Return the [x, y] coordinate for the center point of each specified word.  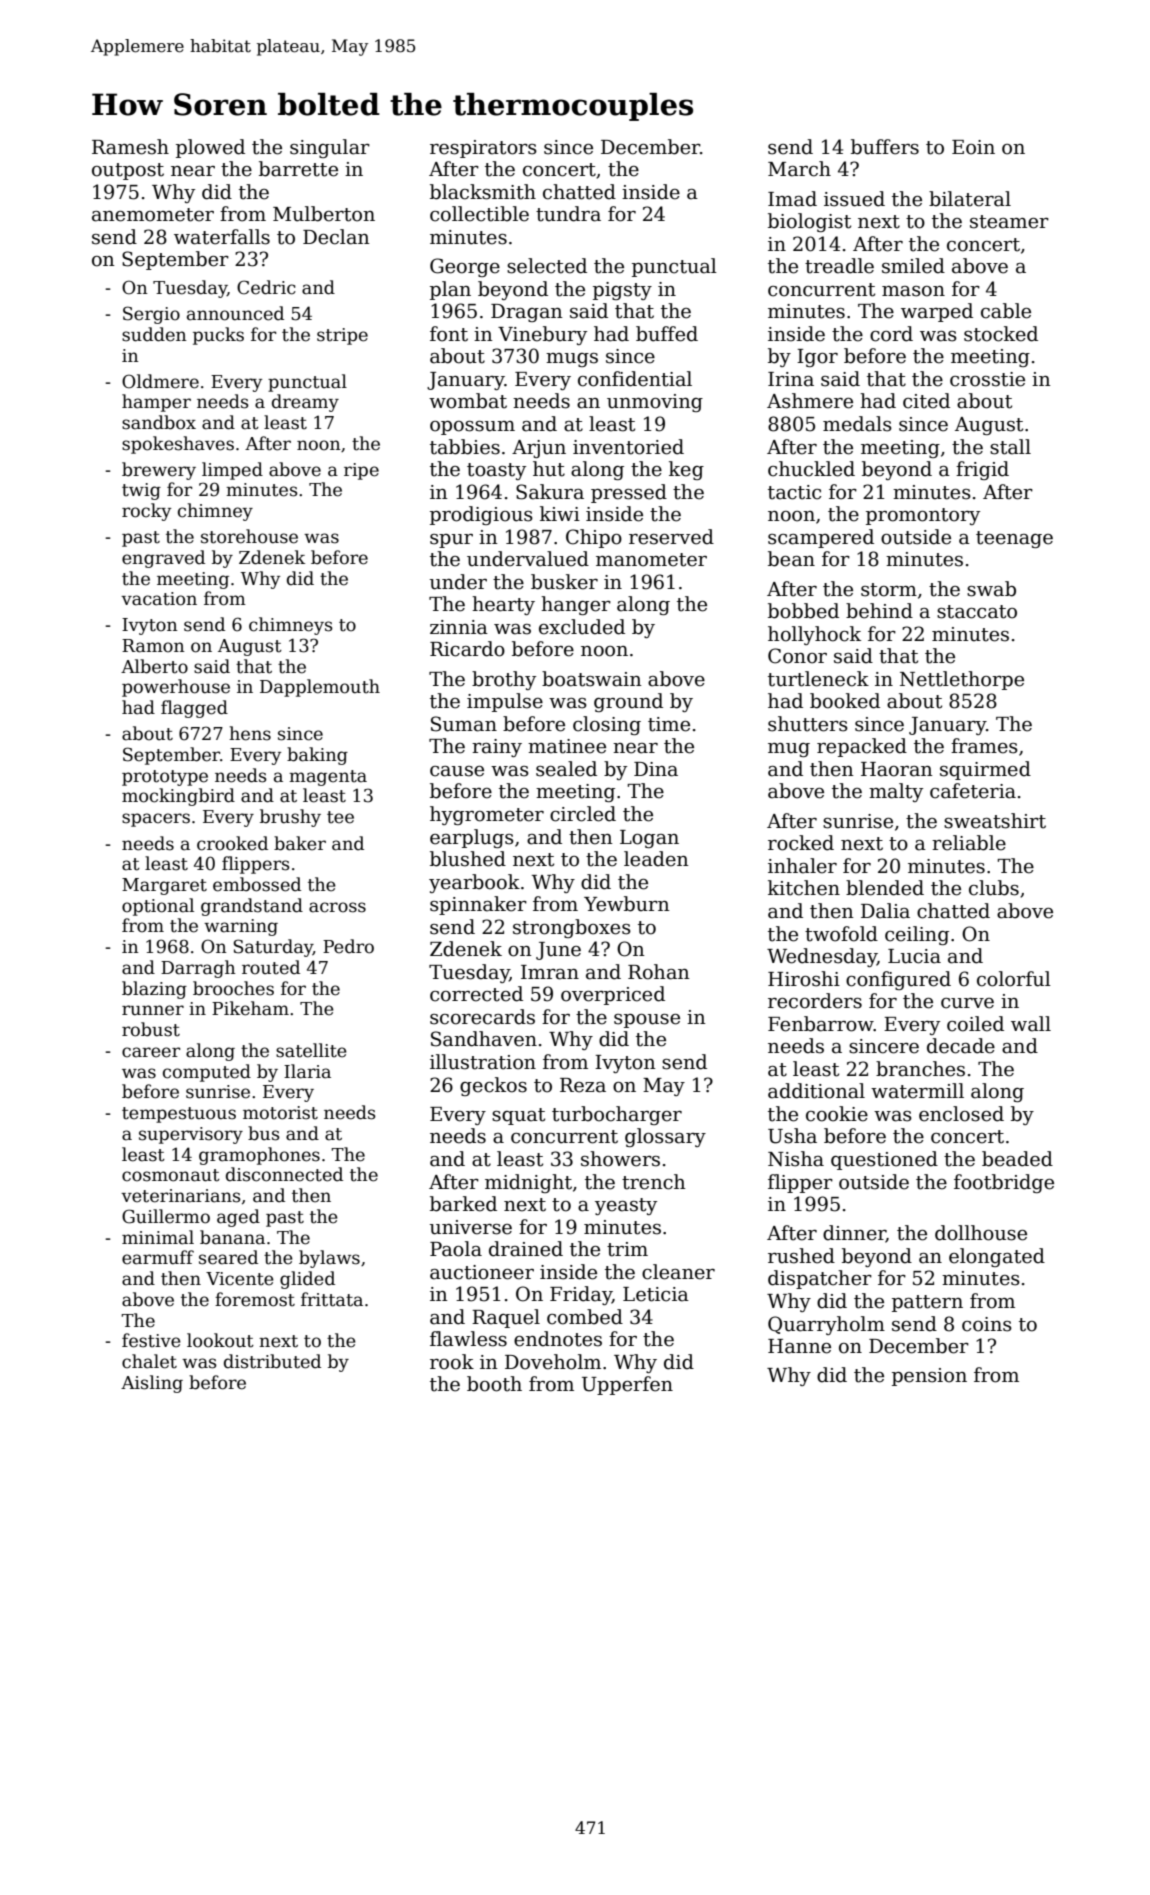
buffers [885, 147]
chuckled [811, 469]
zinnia [459, 627]
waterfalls [222, 237]
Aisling [152, 1384]
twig [141, 491]
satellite [311, 1050]
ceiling [917, 935]
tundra [568, 214]
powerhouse [176, 688]
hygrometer [487, 815]
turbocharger [617, 1115]
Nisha [796, 1159]
